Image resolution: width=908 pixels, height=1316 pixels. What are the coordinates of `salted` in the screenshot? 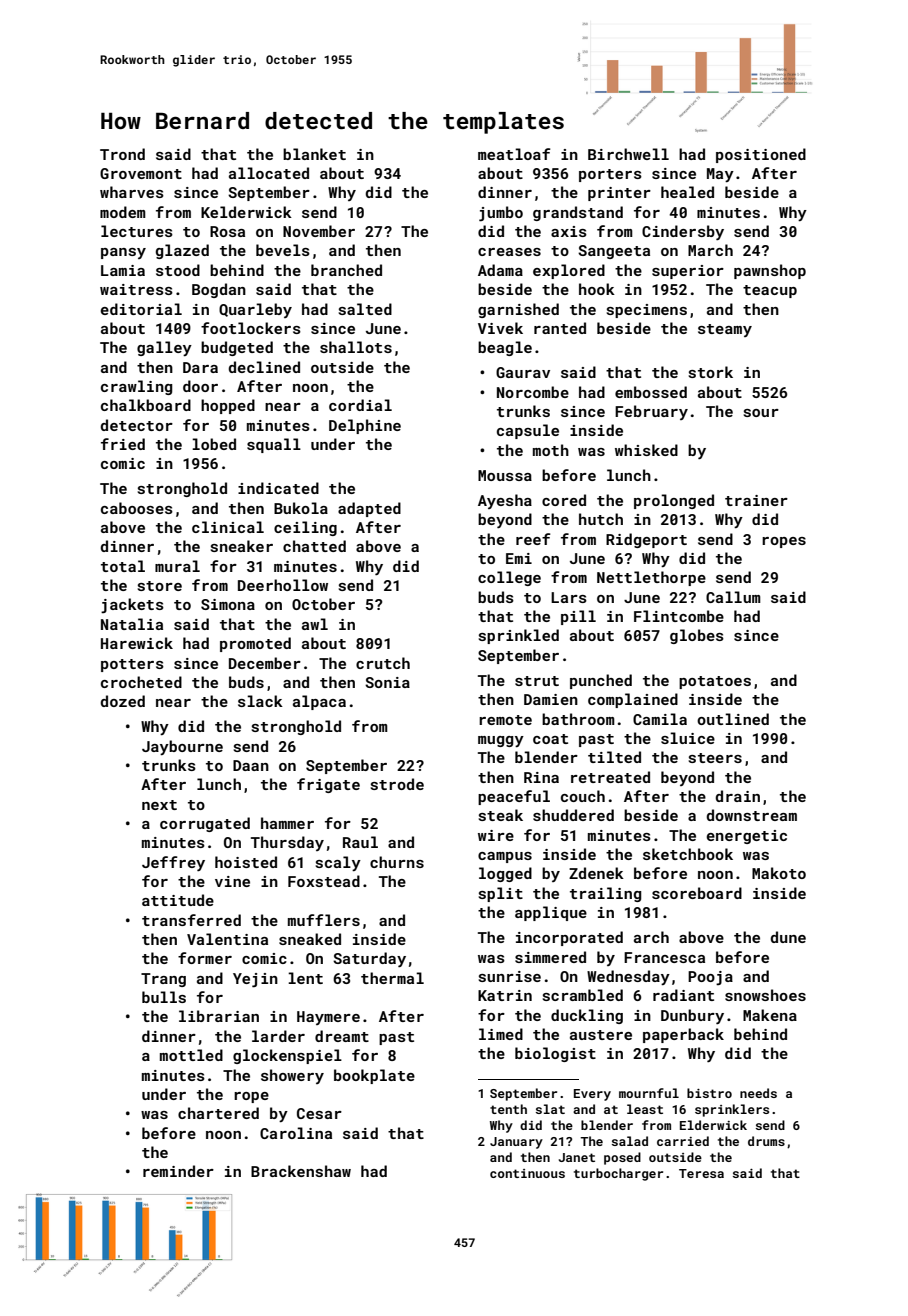 It's located at (365, 309).
